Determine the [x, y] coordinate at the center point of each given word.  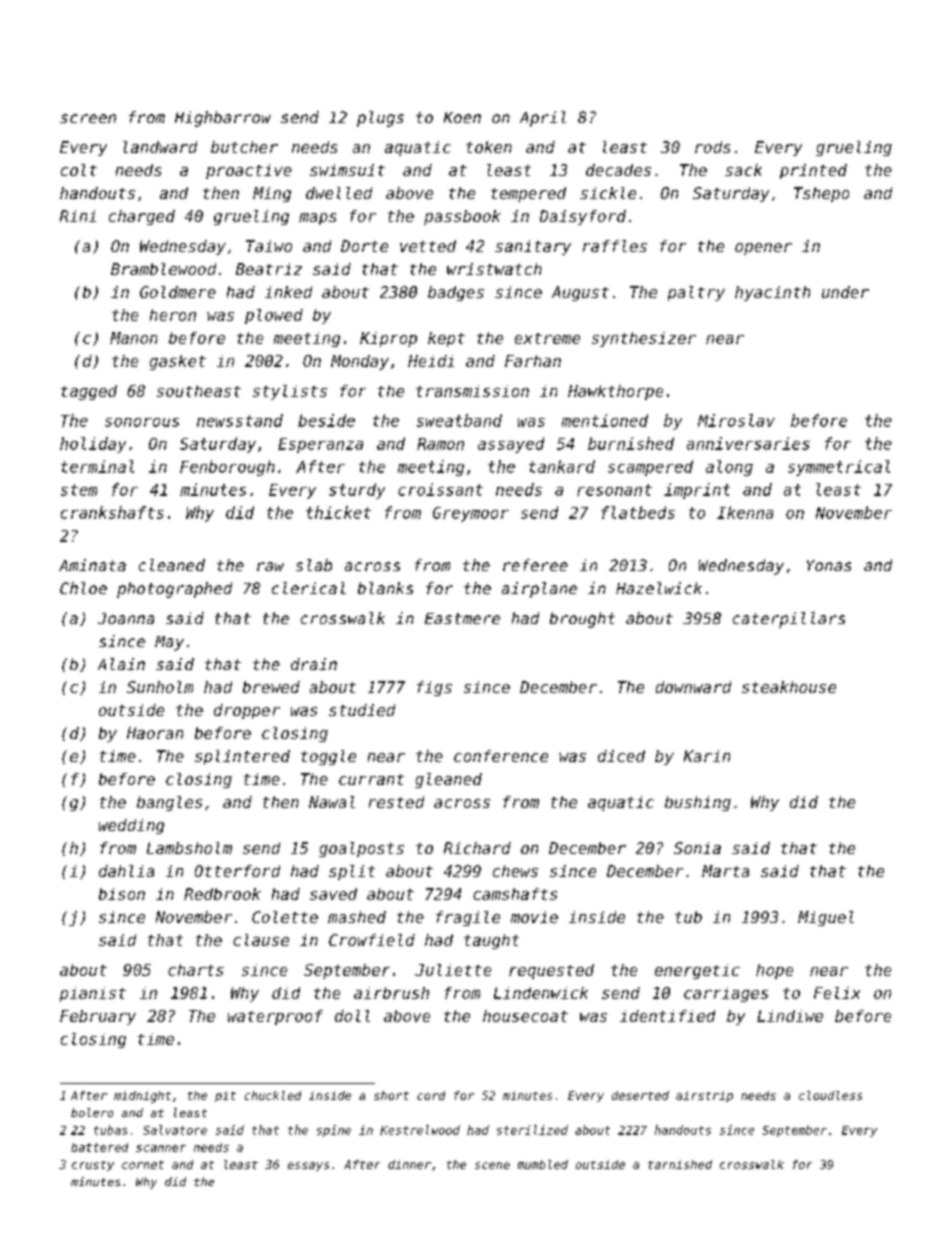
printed [813, 171]
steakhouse [789, 687]
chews [515, 871]
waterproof [275, 1017]
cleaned [172, 565]
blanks [385, 588]
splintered [242, 757]
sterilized [532, 1130]
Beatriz [269, 269]
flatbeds [638, 512]
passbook [462, 217]
